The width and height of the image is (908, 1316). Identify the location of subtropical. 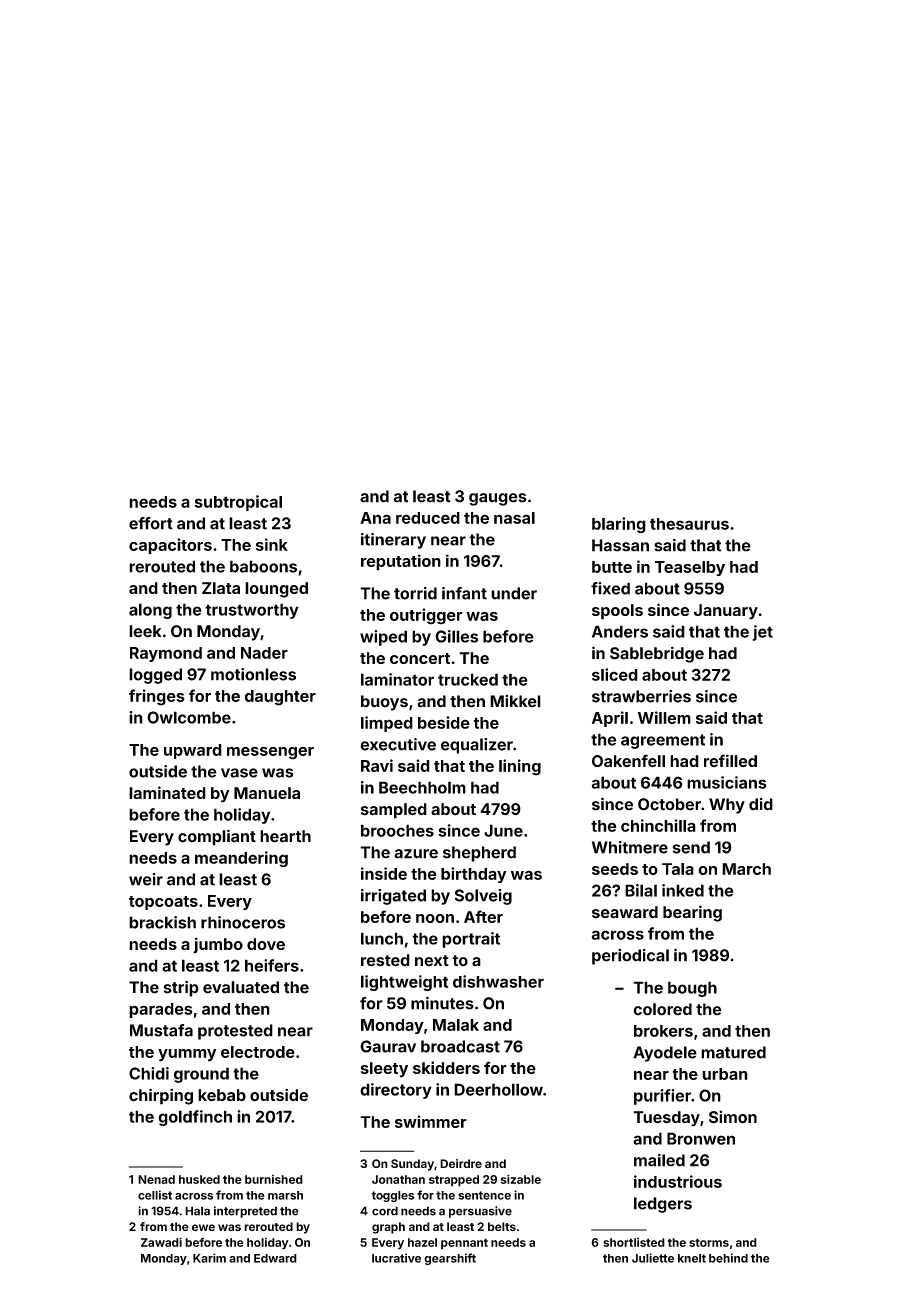
(238, 503).
